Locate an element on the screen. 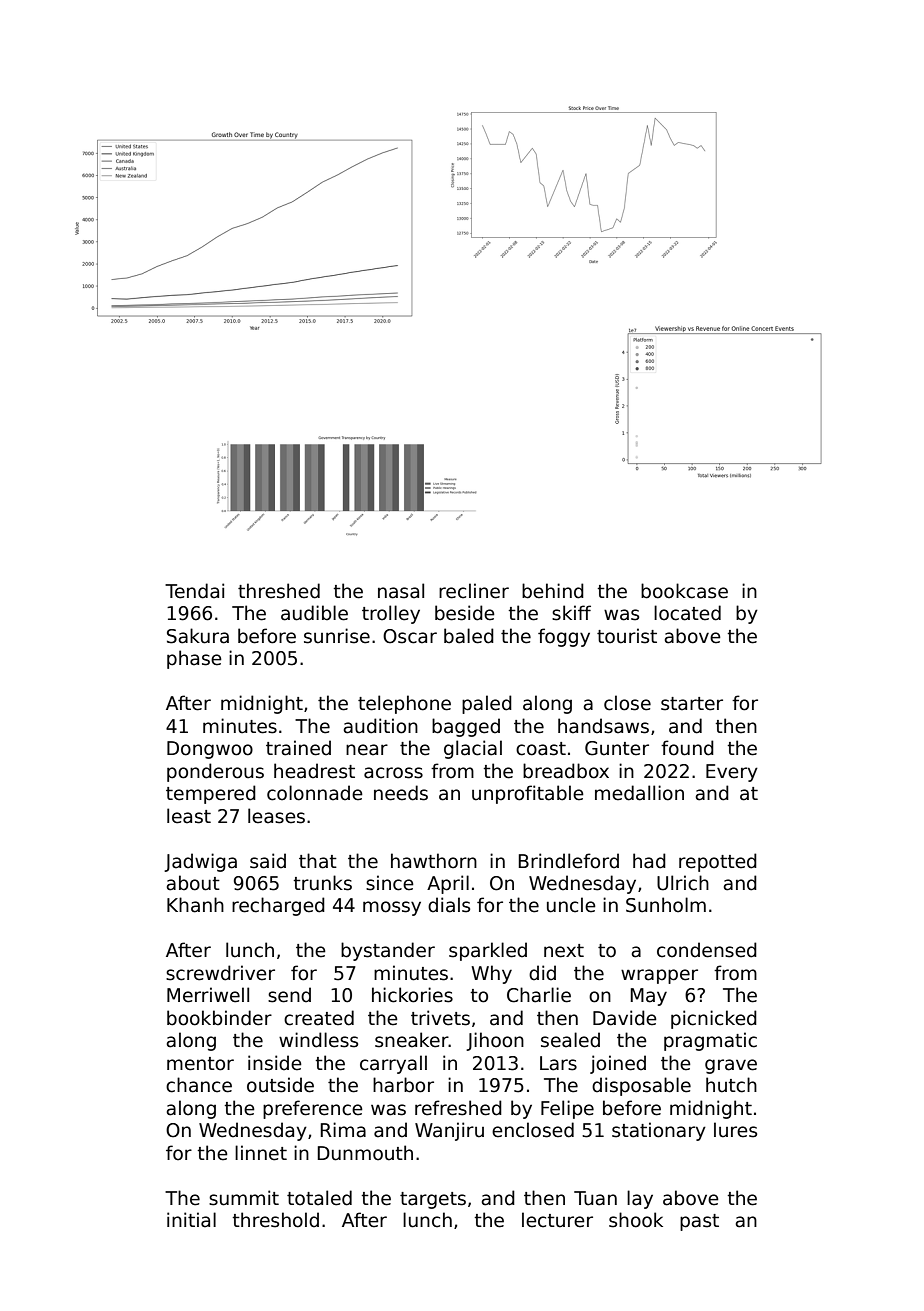 Image resolution: width=924 pixels, height=1311 pixels. lures is located at coordinates (735, 1130).
